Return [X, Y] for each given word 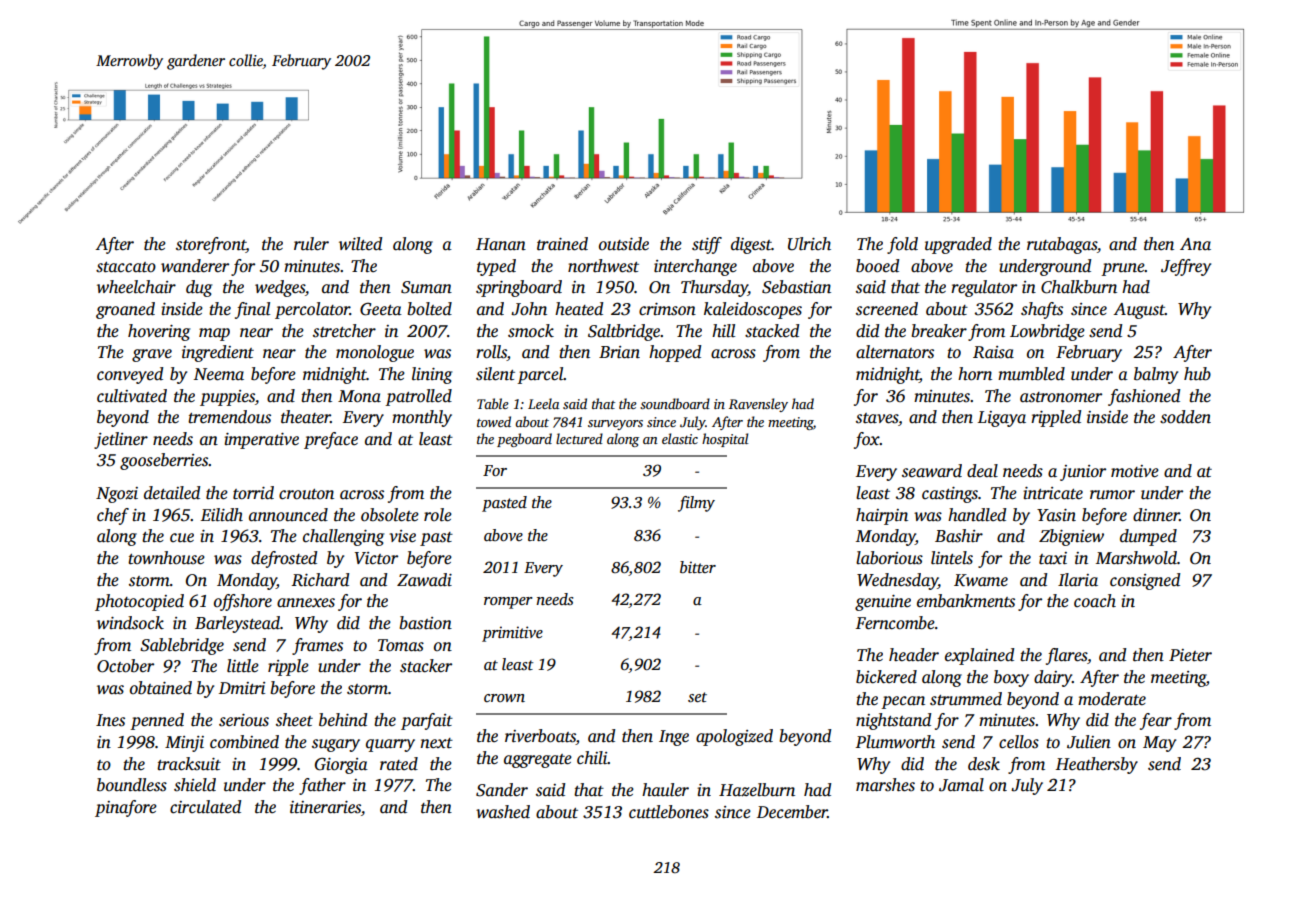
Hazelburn [757, 790]
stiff [707, 245]
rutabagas [1062, 245]
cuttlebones [669, 812]
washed [503, 812]
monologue [375, 353]
